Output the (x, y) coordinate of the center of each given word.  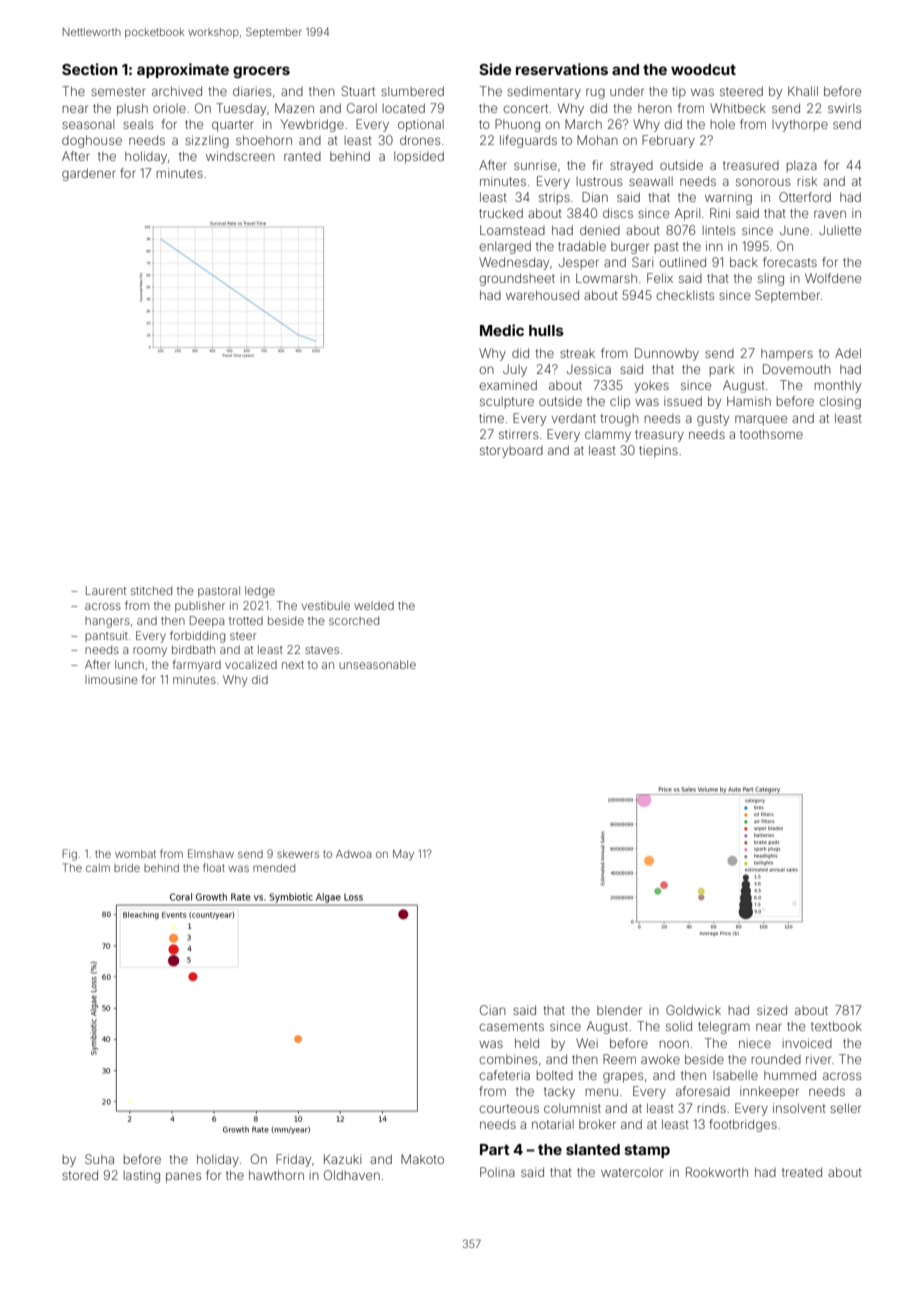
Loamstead (512, 230)
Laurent (106, 590)
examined (508, 385)
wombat (135, 854)
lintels (719, 230)
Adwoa (353, 853)
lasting (142, 1176)
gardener (89, 174)
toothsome (771, 434)
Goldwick (693, 1010)
